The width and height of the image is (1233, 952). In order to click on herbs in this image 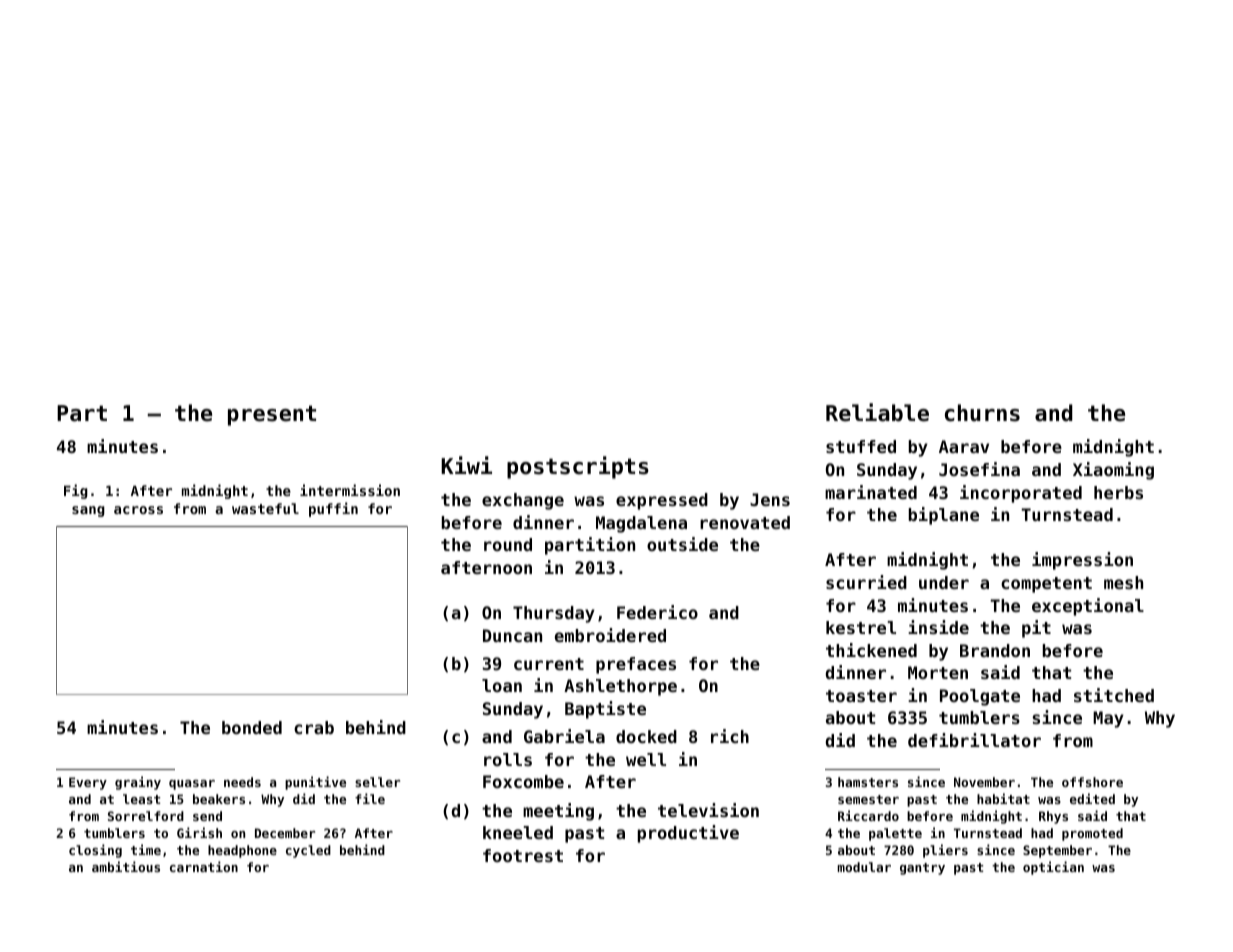, I will do `click(1118, 492)`.
